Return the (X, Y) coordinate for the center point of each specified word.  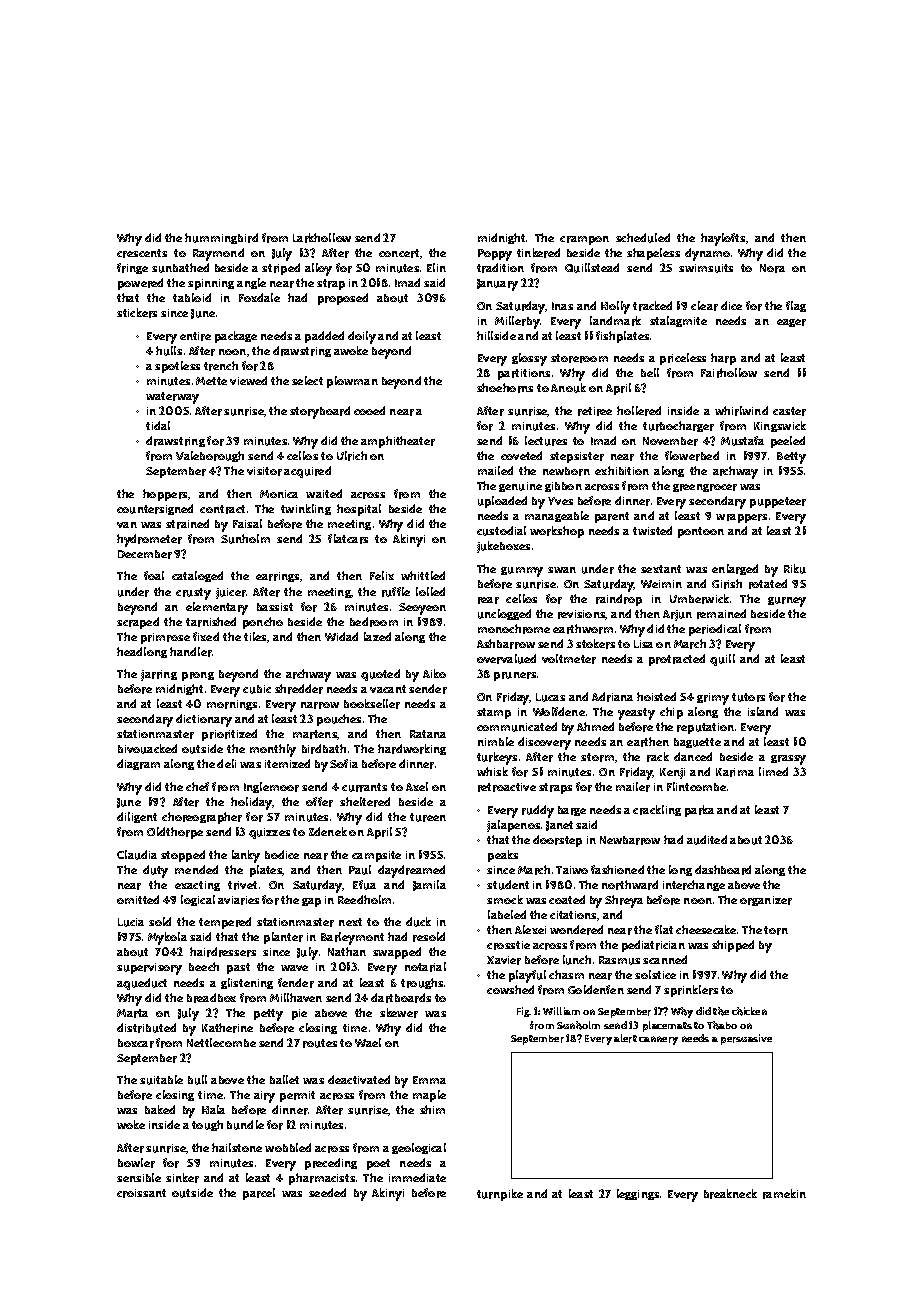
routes (320, 1043)
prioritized (229, 735)
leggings (638, 1194)
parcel (259, 1194)
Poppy (495, 255)
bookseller (372, 704)
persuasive (746, 1039)
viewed (248, 380)
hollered (639, 411)
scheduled (643, 238)
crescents (142, 253)
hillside (496, 335)
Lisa (643, 644)
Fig (523, 1012)
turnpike (500, 1195)
